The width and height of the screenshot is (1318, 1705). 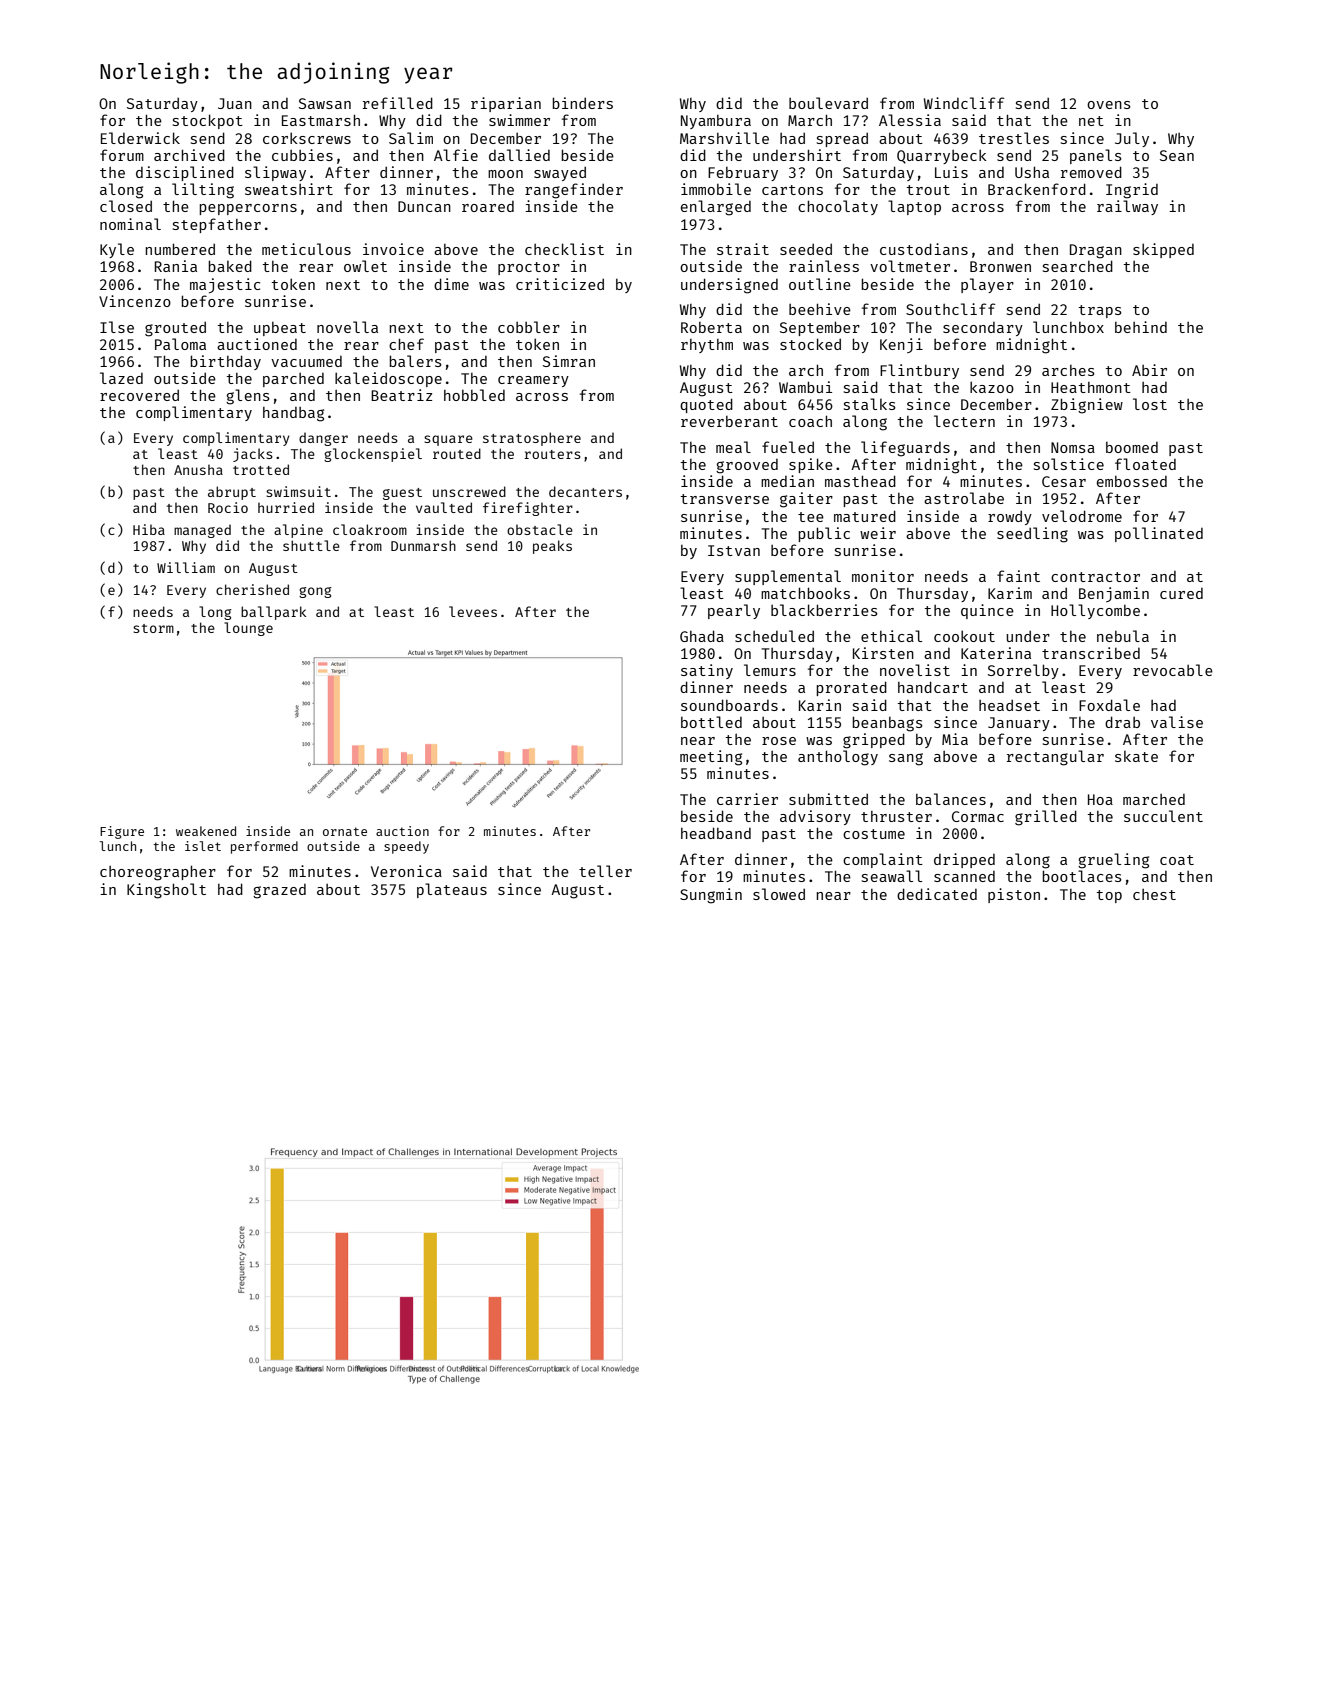 I want to click on Windcliff, so click(x=964, y=103).
